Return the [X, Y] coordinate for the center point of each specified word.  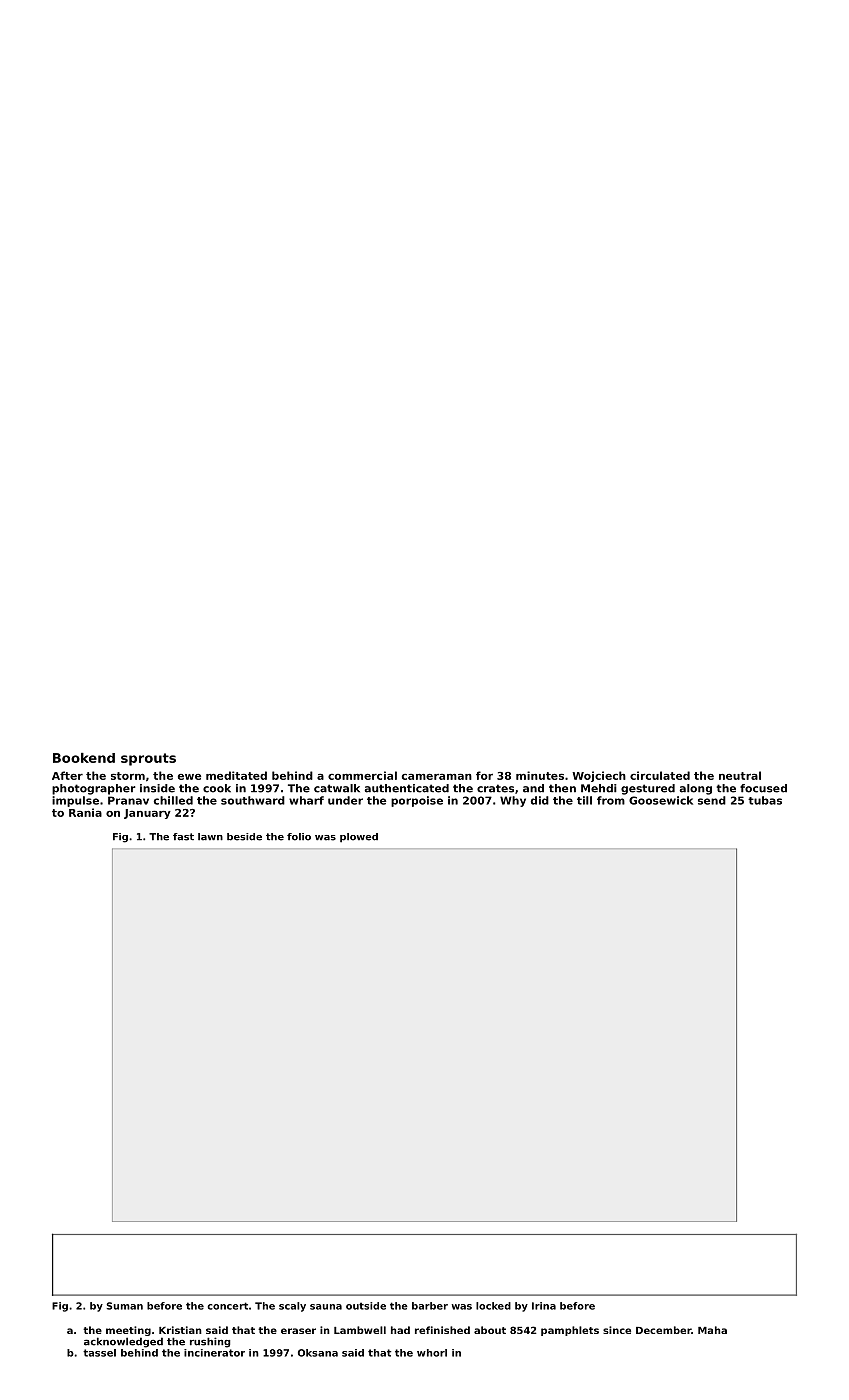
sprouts [148, 759]
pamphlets [570, 1331]
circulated [660, 775]
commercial [362, 775]
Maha [712, 1330]
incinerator [214, 1353]
